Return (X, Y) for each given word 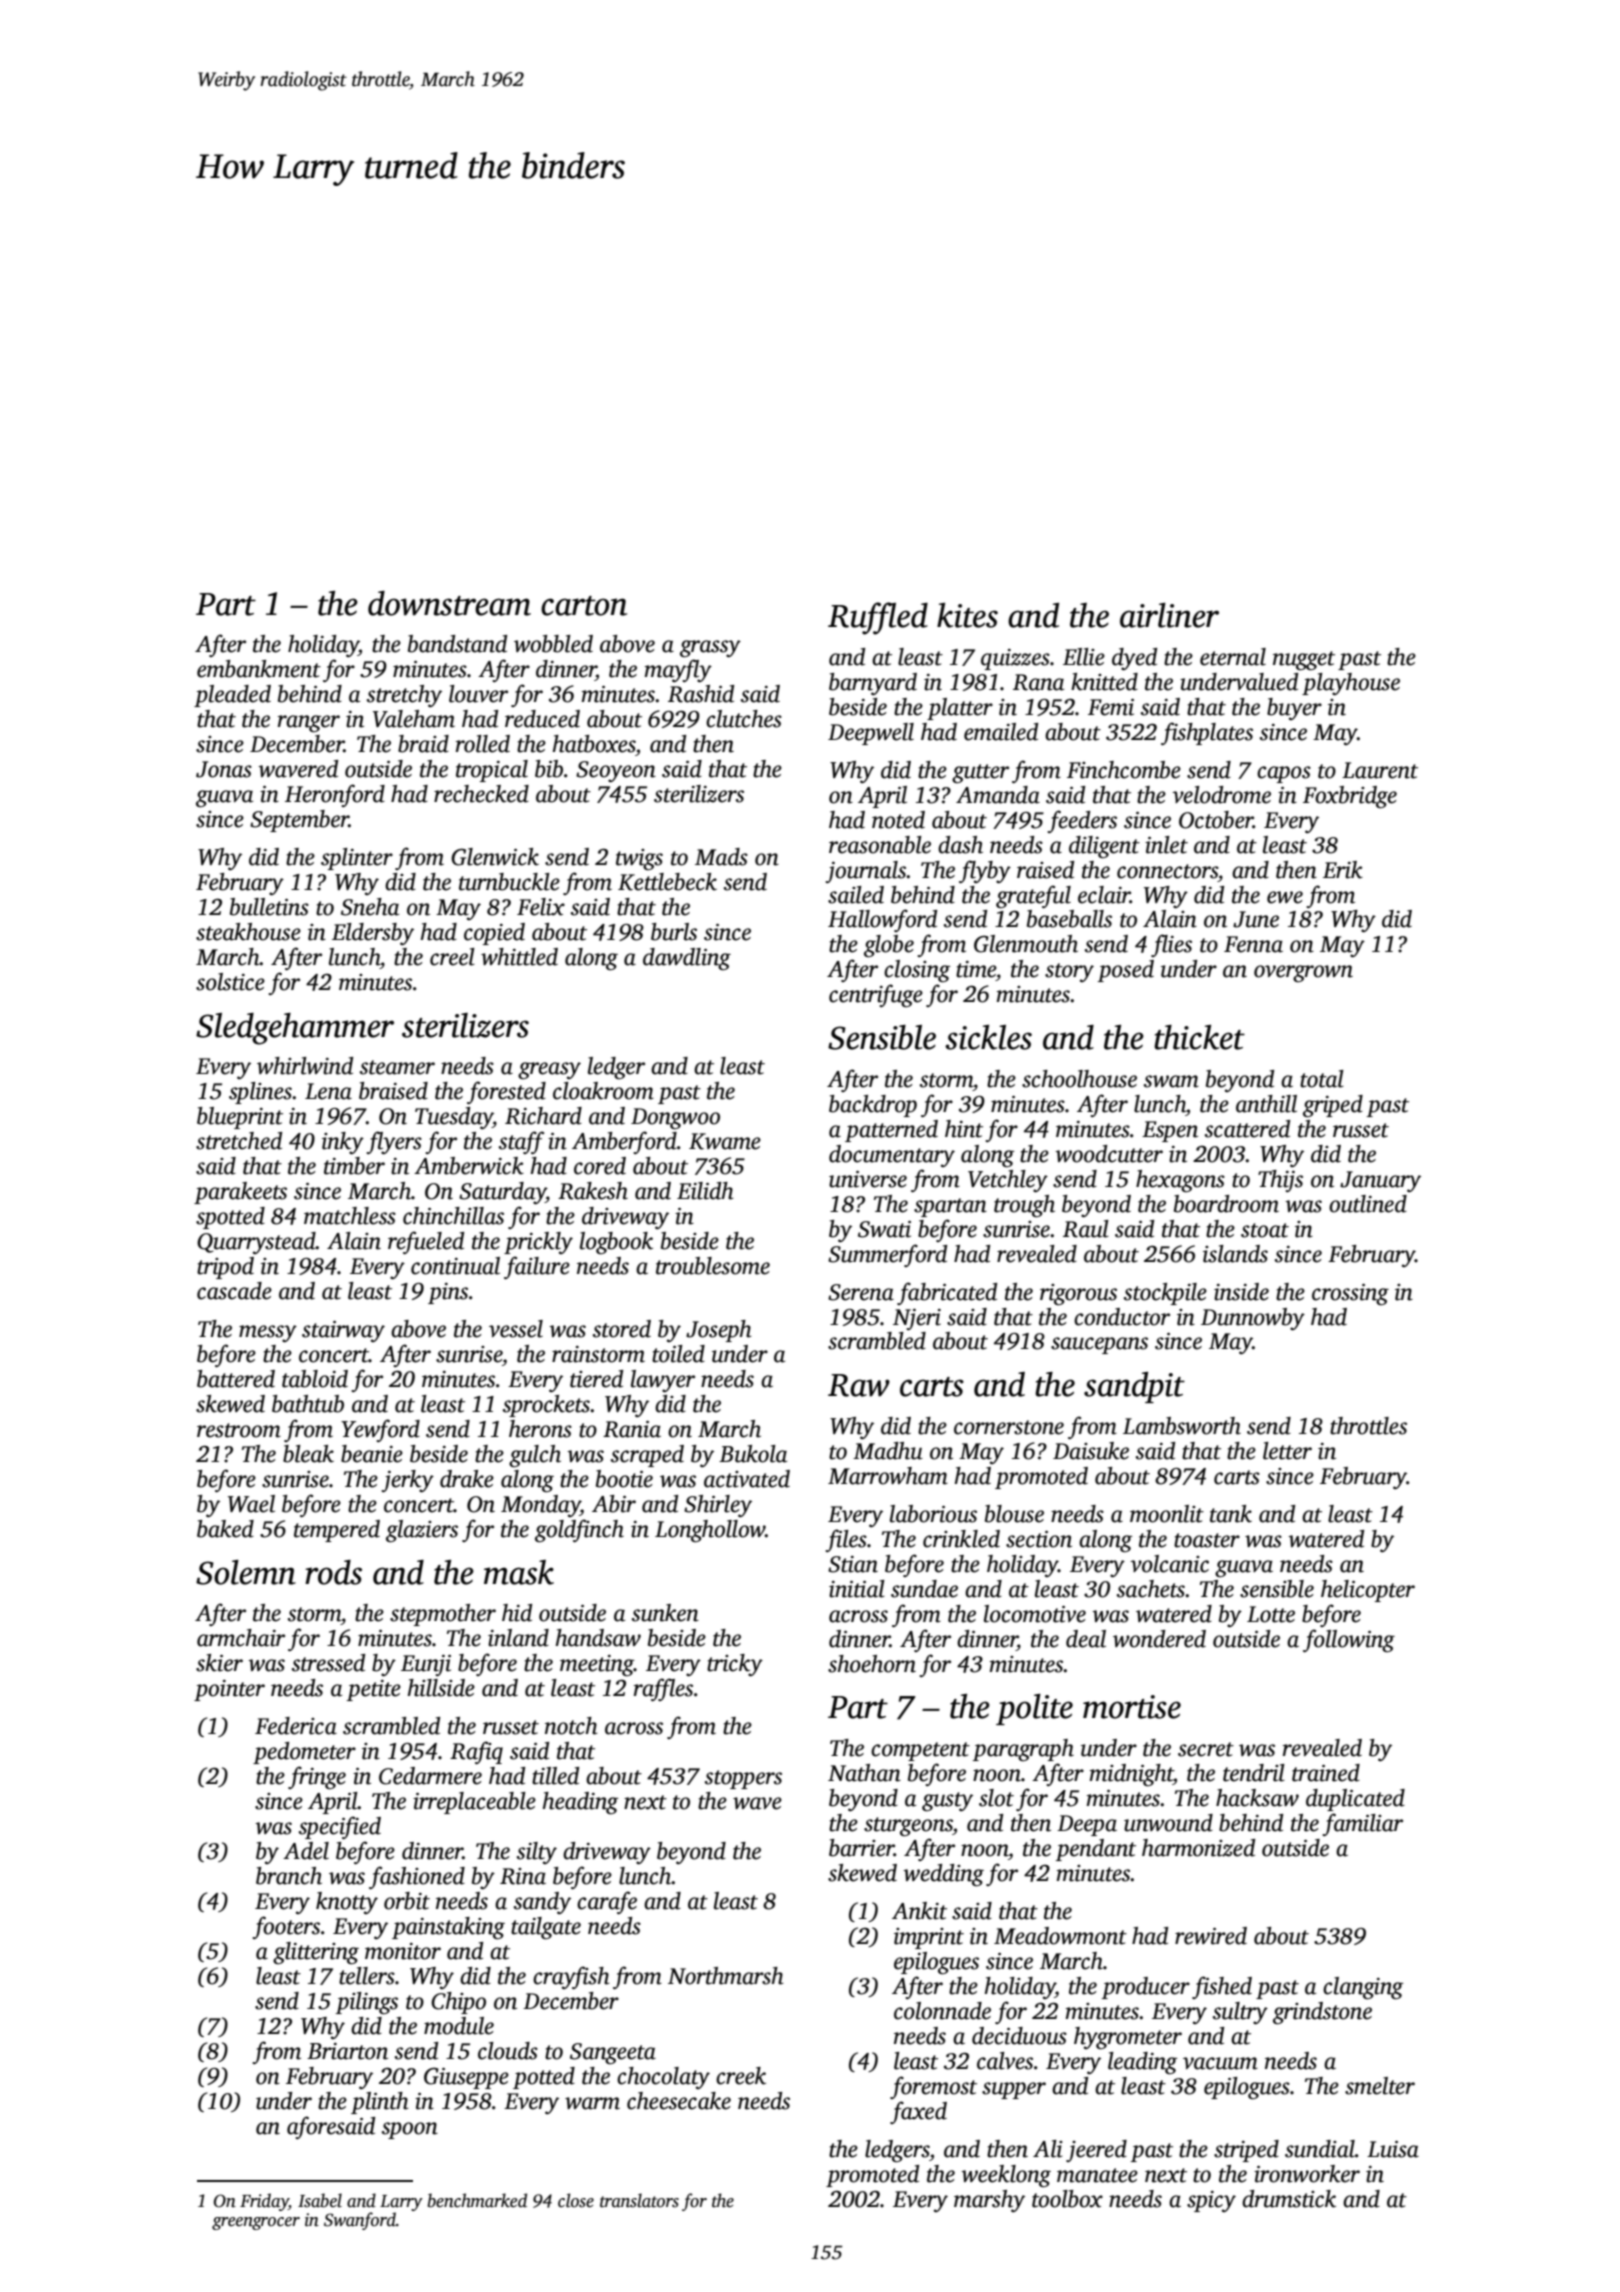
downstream (449, 603)
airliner (1169, 615)
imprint (929, 1938)
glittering (316, 1953)
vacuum (1220, 2063)
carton (584, 606)
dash (960, 845)
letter (1287, 1451)
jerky (407, 1481)
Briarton (347, 2051)
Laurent (1380, 770)
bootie (624, 1479)
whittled (519, 957)
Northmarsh (726, 1976)
